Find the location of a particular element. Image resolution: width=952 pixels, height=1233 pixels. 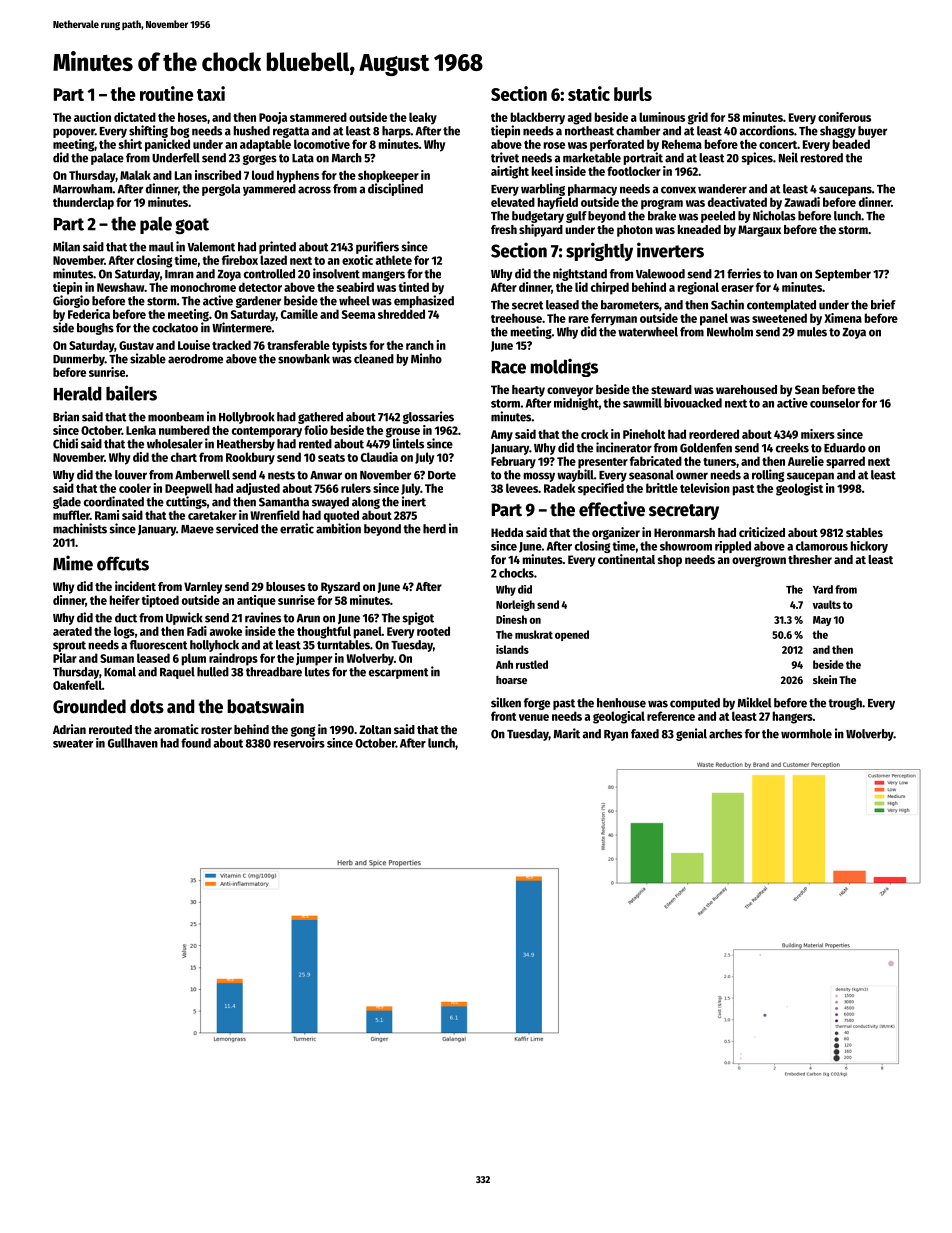

glossaries is located at coordinates (428, 417).
